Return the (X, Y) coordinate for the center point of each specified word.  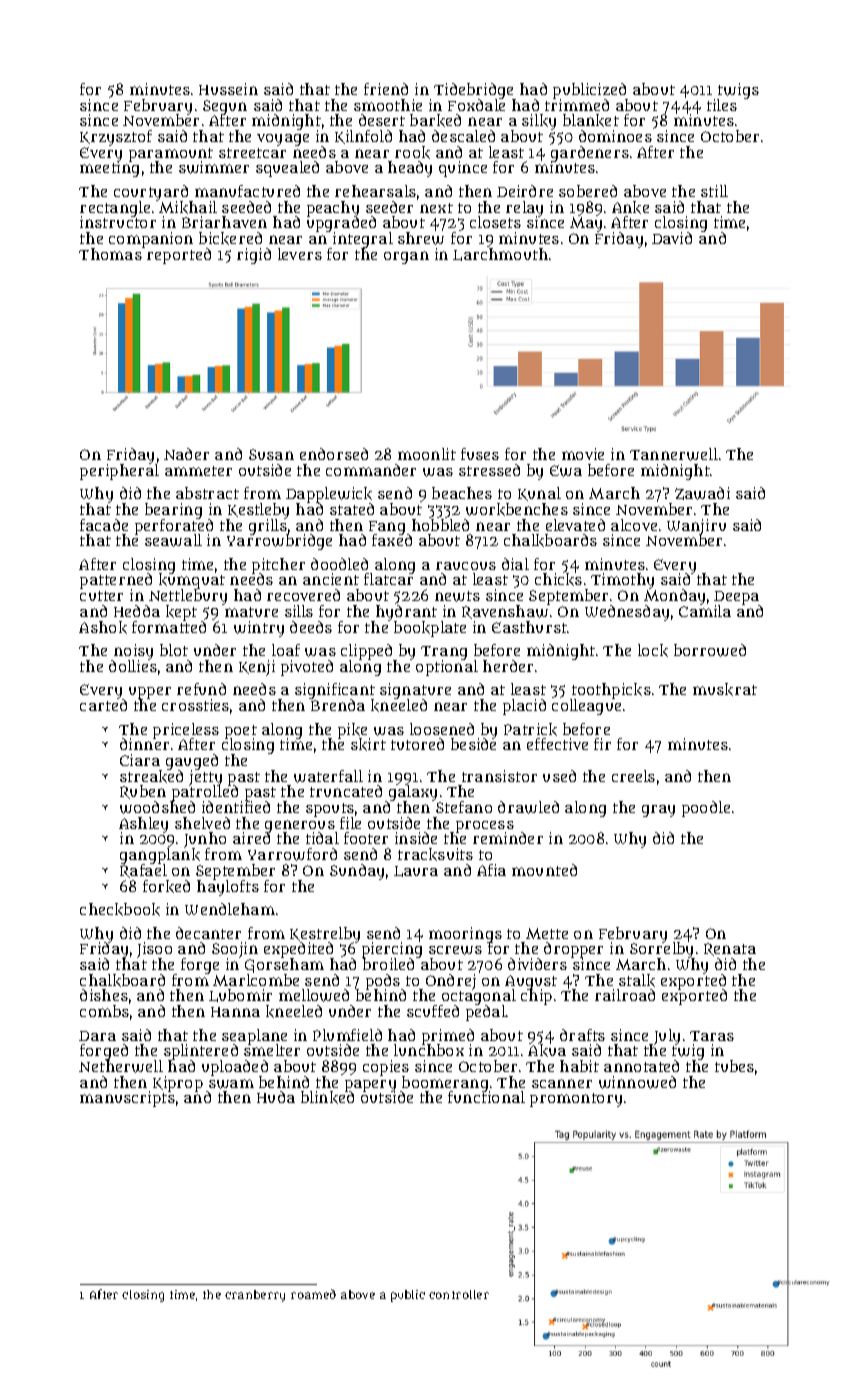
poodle (706, 809)
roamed (313, 1294)
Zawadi (702, 493)
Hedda (137, 611)
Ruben (143, 792)
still (714, 191)
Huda (276, 1097)
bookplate (430, 629)
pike (354, 731)
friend (386, 89)
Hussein (228, 89)
